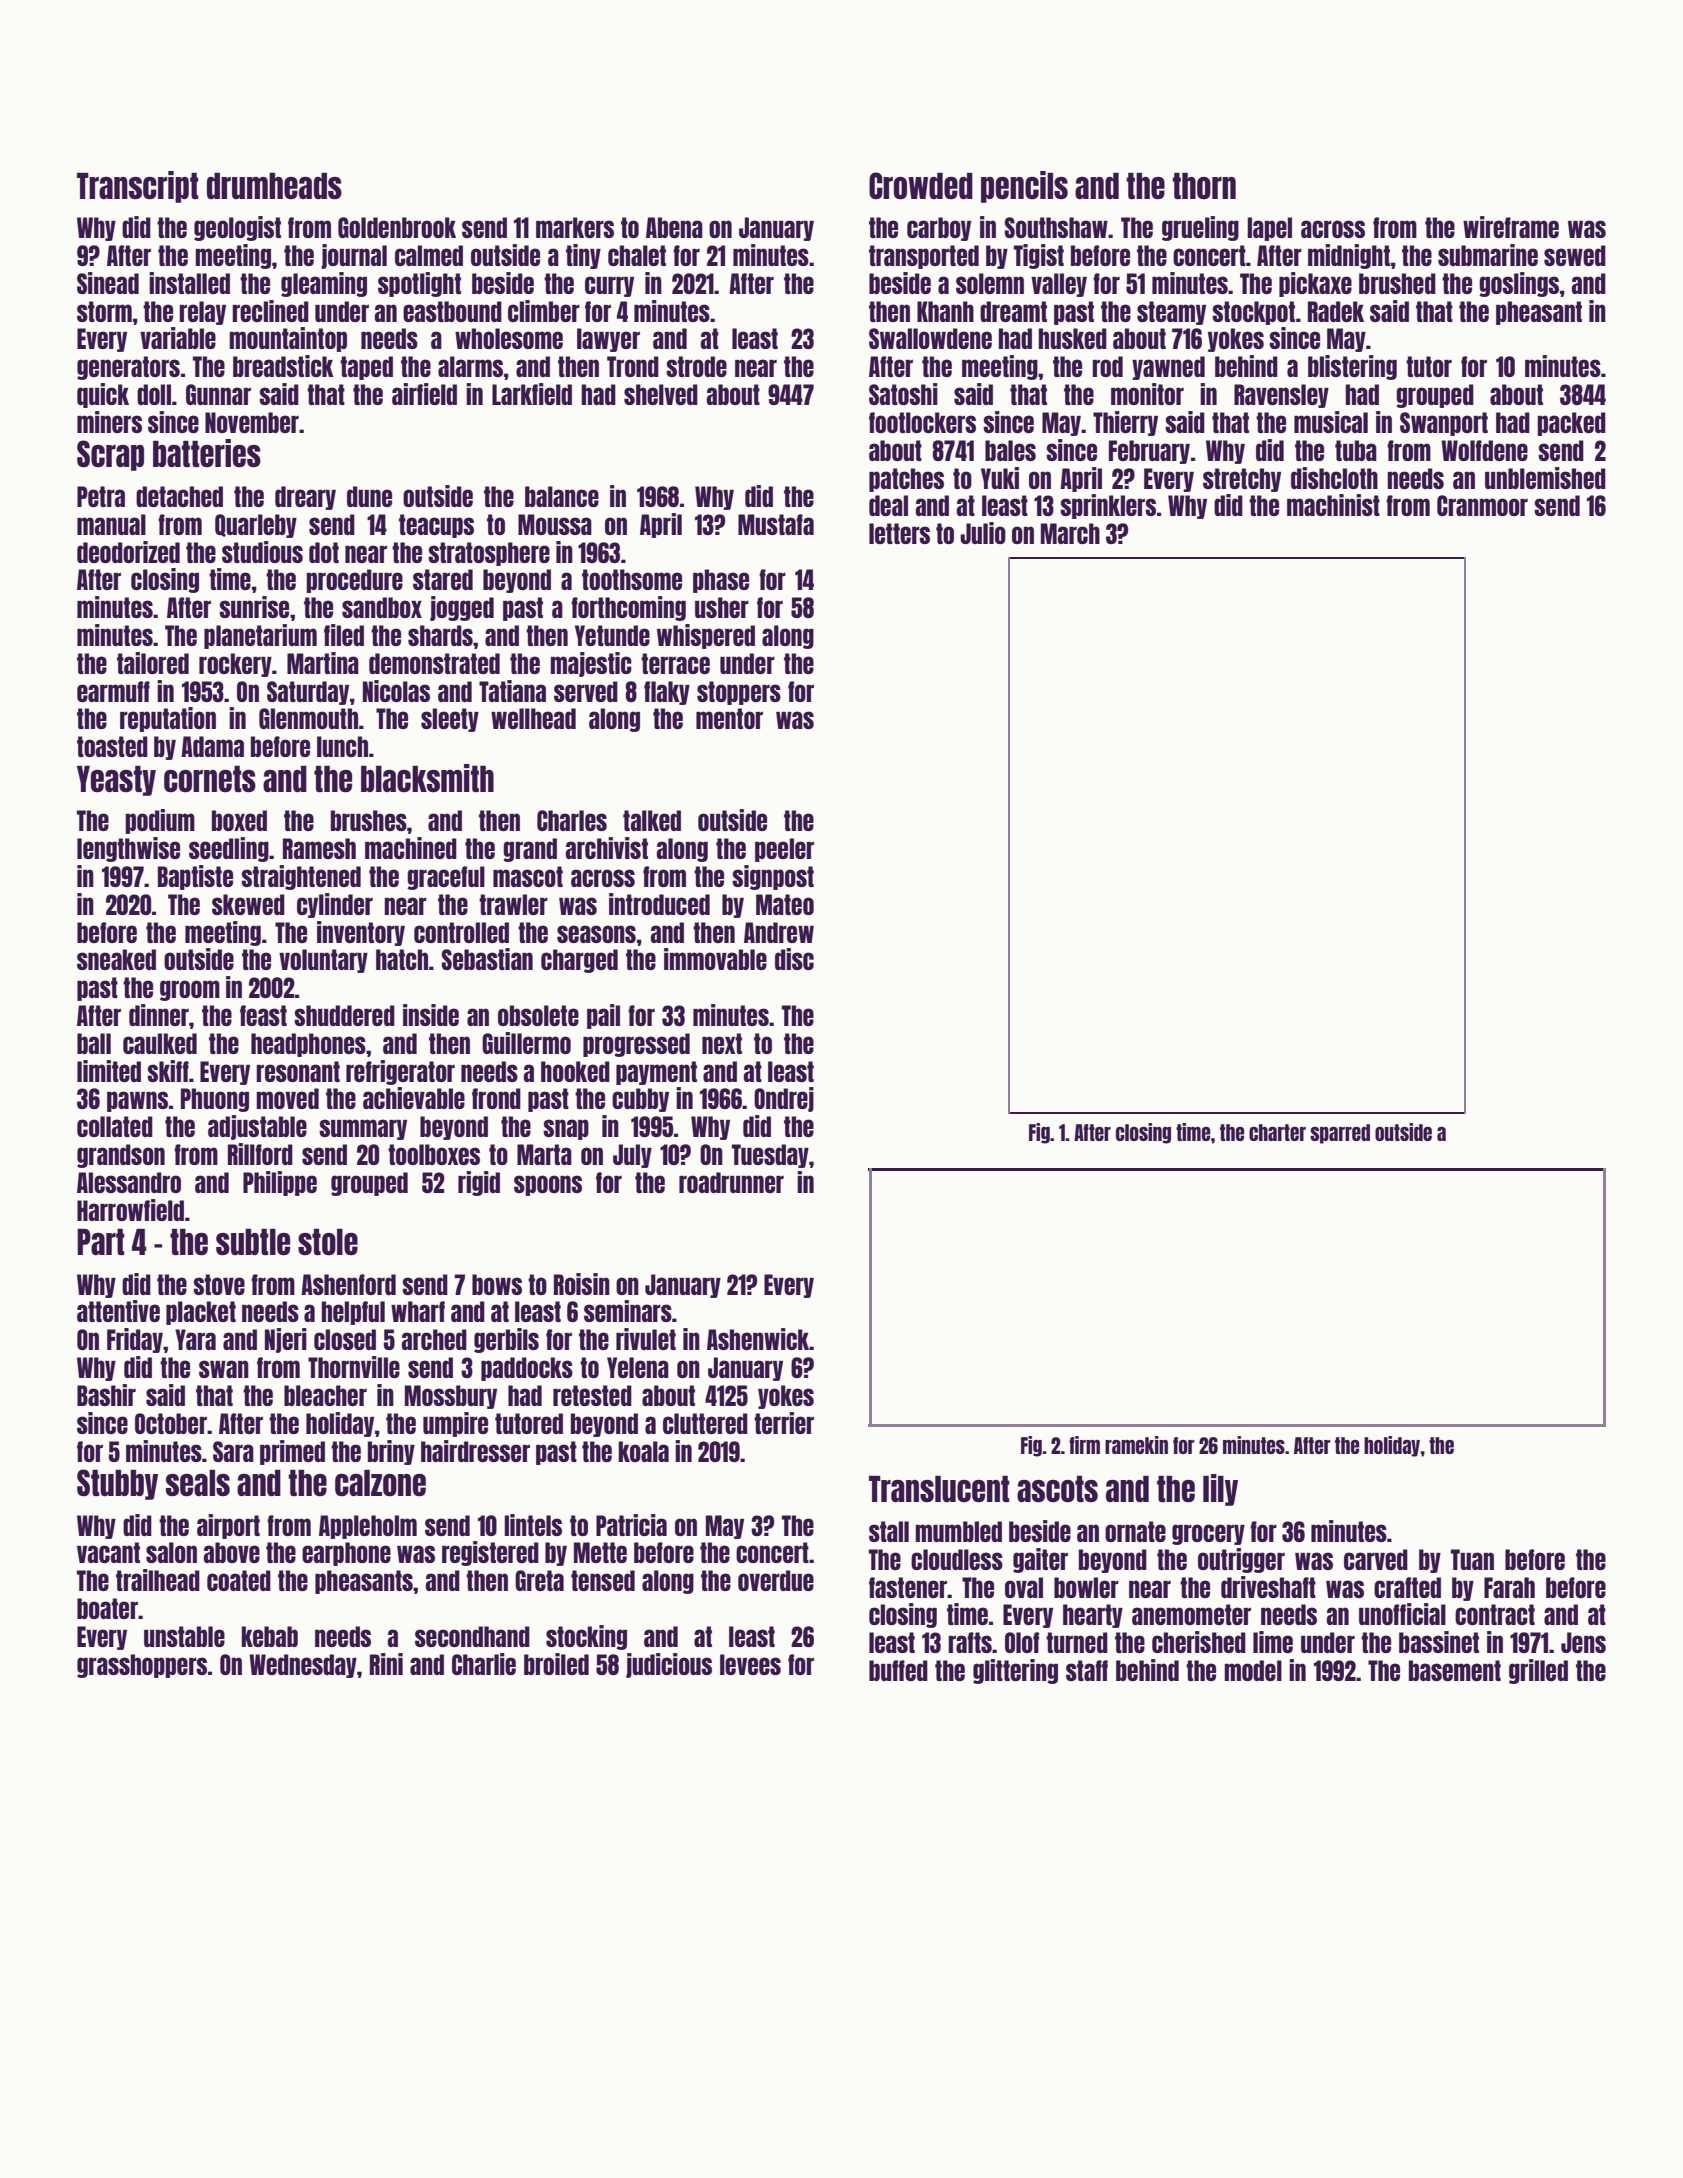 This document has width=1683, height=2178. Describe the element at coordinates (924, 257) in the document. I see `transported` at that location.
